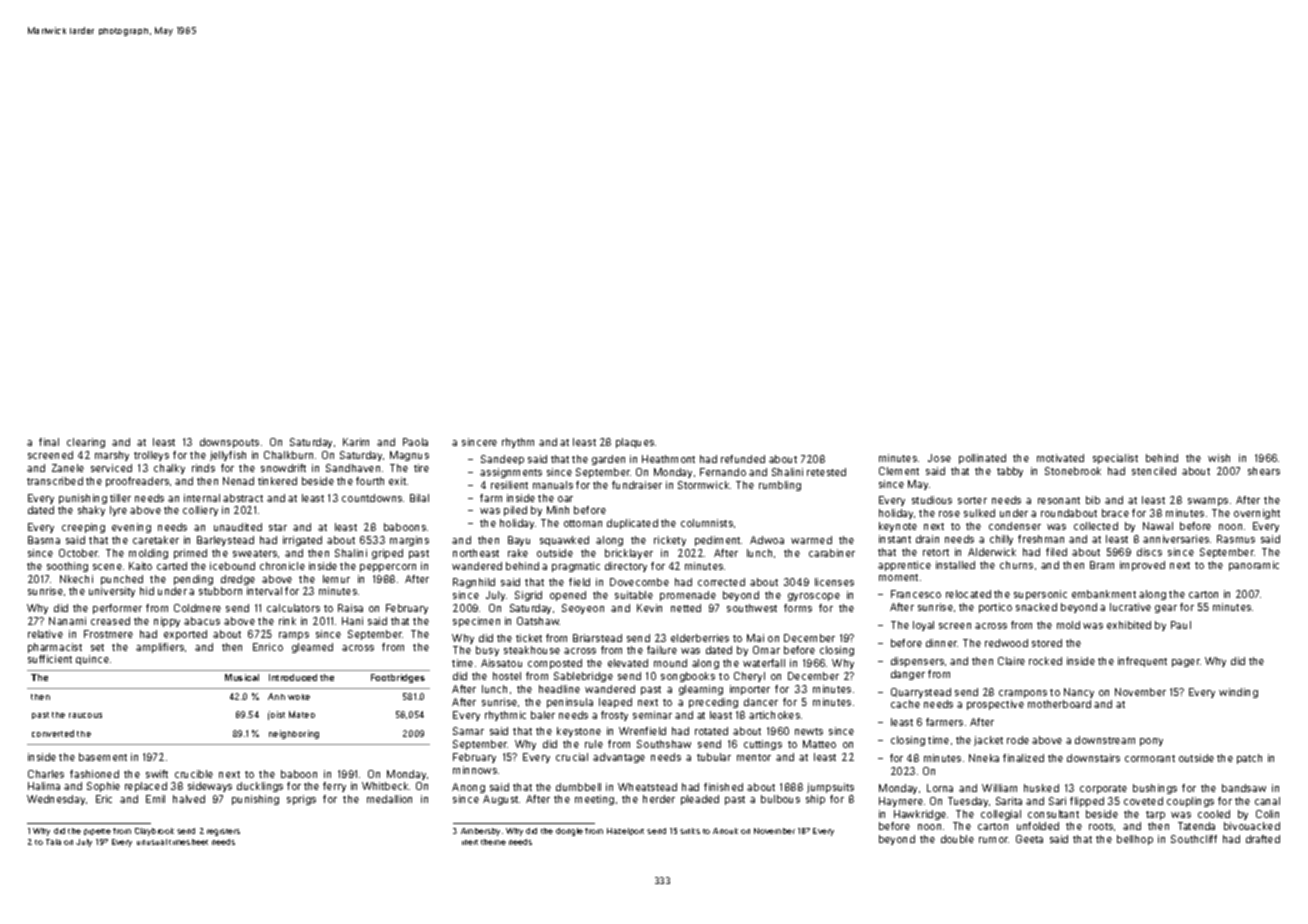  Describe the element at coordinates (707, 523) in the image. I see `columnists` at that location.
